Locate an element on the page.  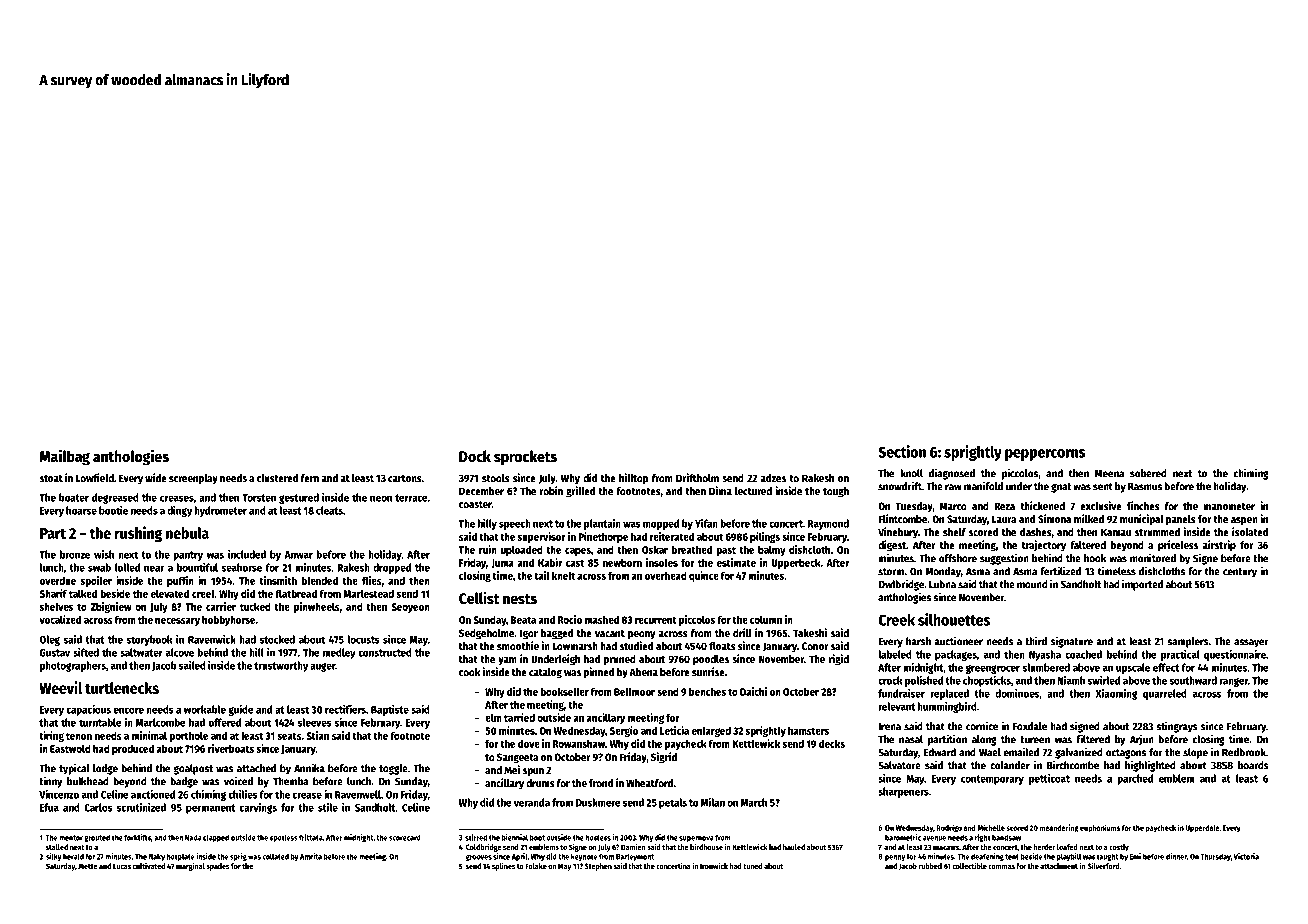
Lucas is located at coordinates (122, 866).
